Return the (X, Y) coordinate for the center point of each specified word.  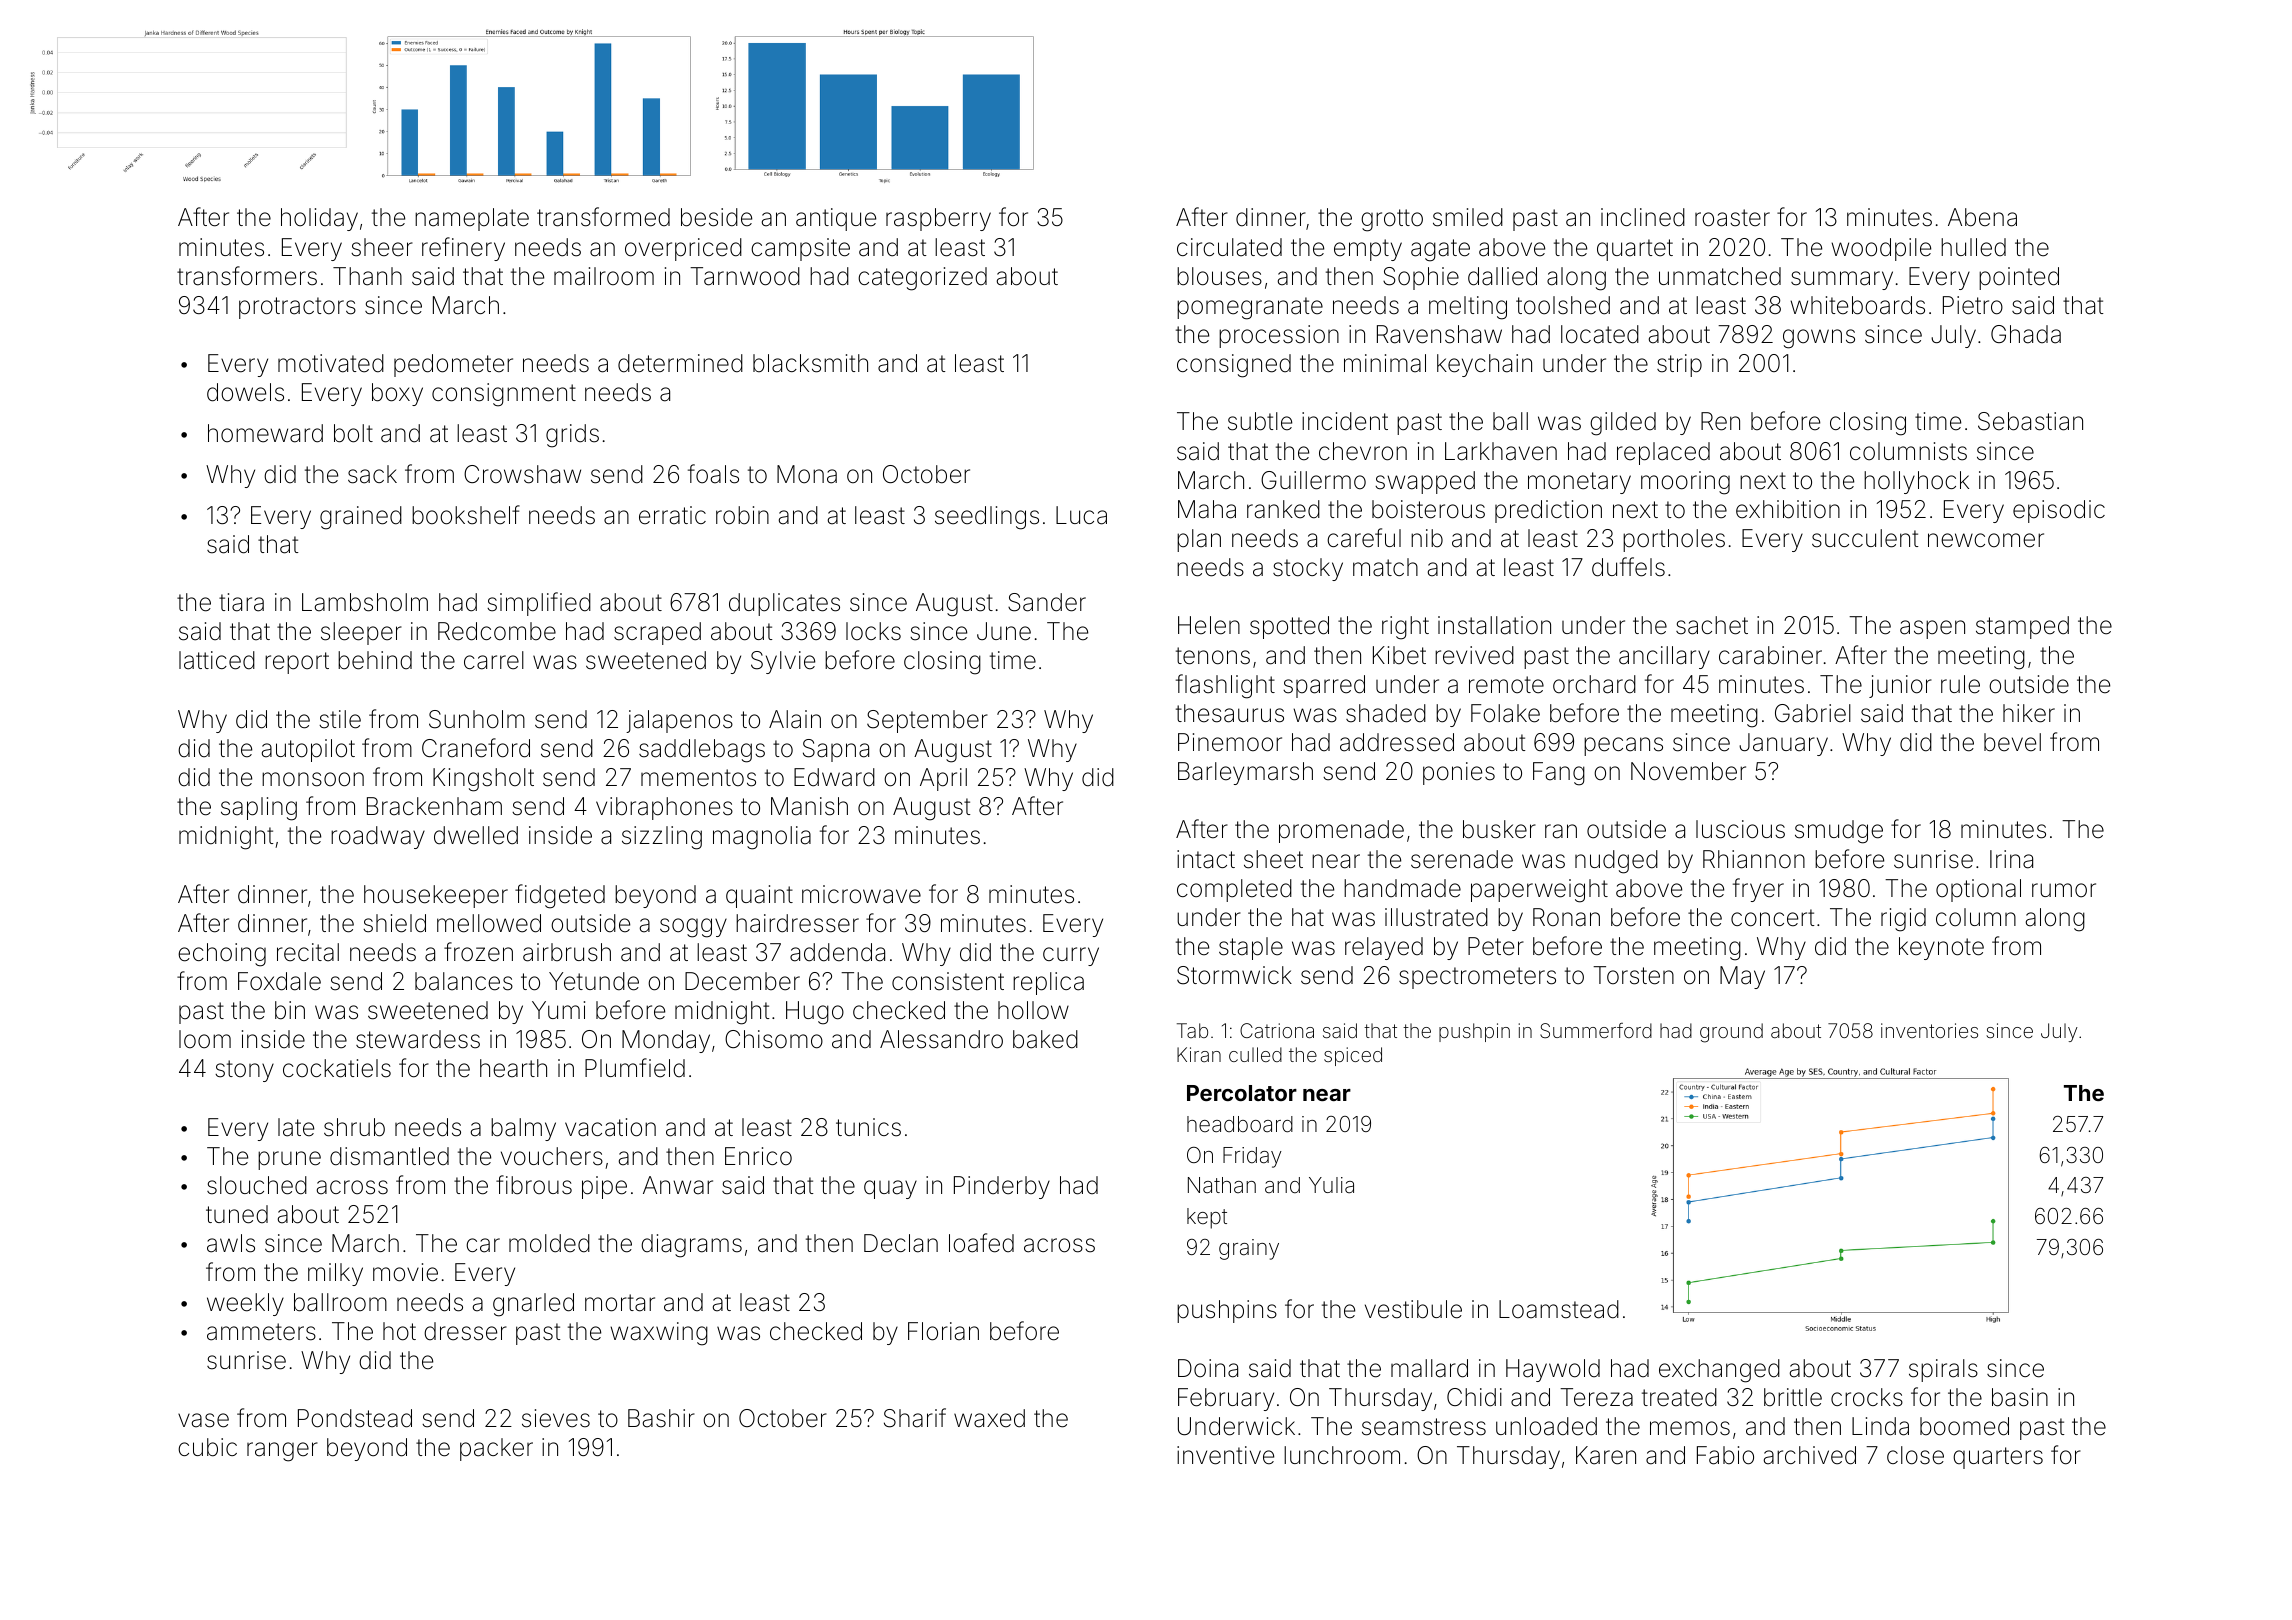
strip (1679, 365)
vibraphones (664, 808)
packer (496, 1449)
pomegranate (1250, 308)
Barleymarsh (1245, 773)
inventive (1225, 1455)
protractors (297, 308)
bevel (2012, 742)
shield (394, 923)
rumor (2064, 890)
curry (1071, 956)
